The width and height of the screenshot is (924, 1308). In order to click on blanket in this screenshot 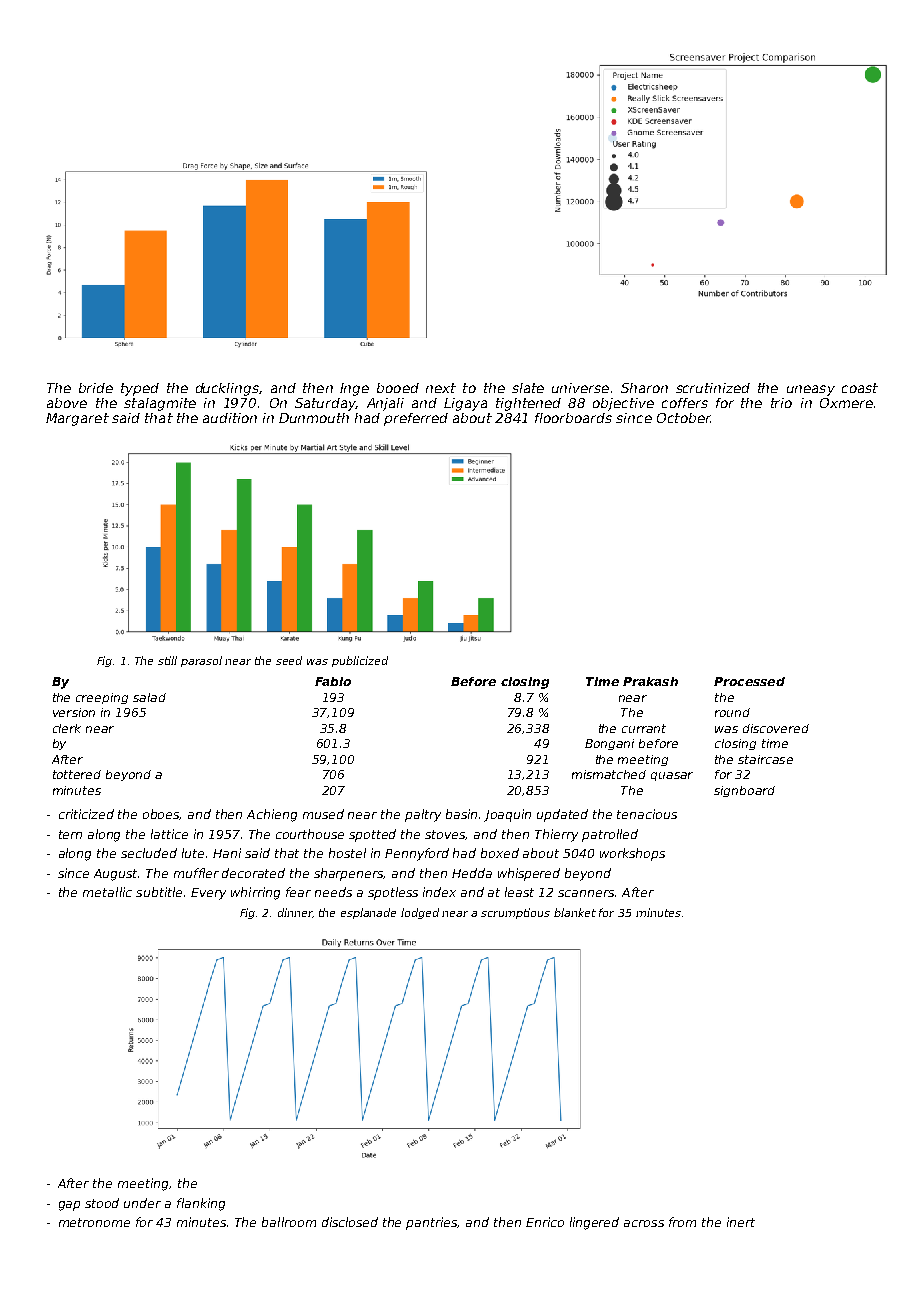, I will do `click(575, 912)`.
